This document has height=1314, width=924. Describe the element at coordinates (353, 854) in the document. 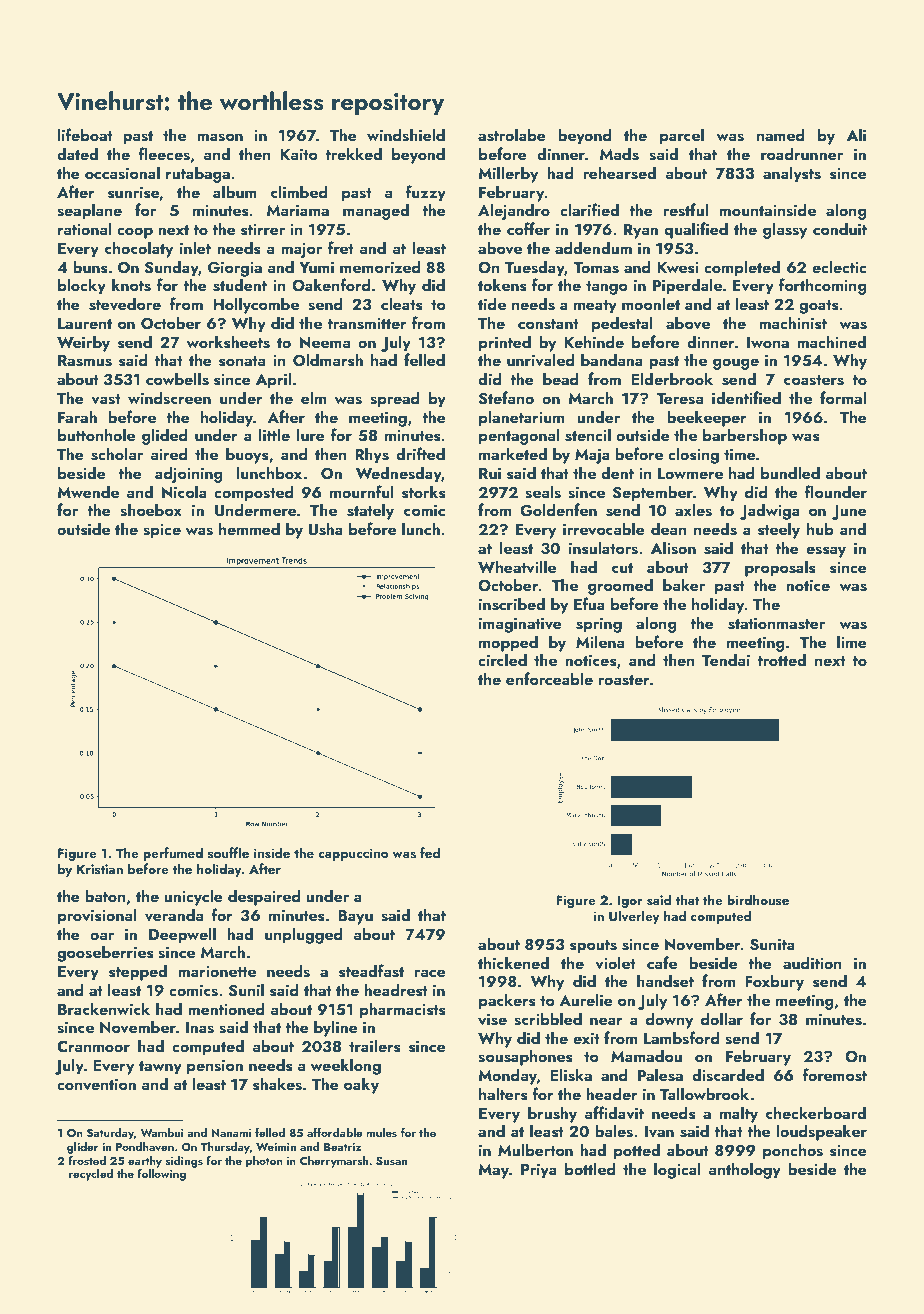

I see `cappuccino` at that location.
